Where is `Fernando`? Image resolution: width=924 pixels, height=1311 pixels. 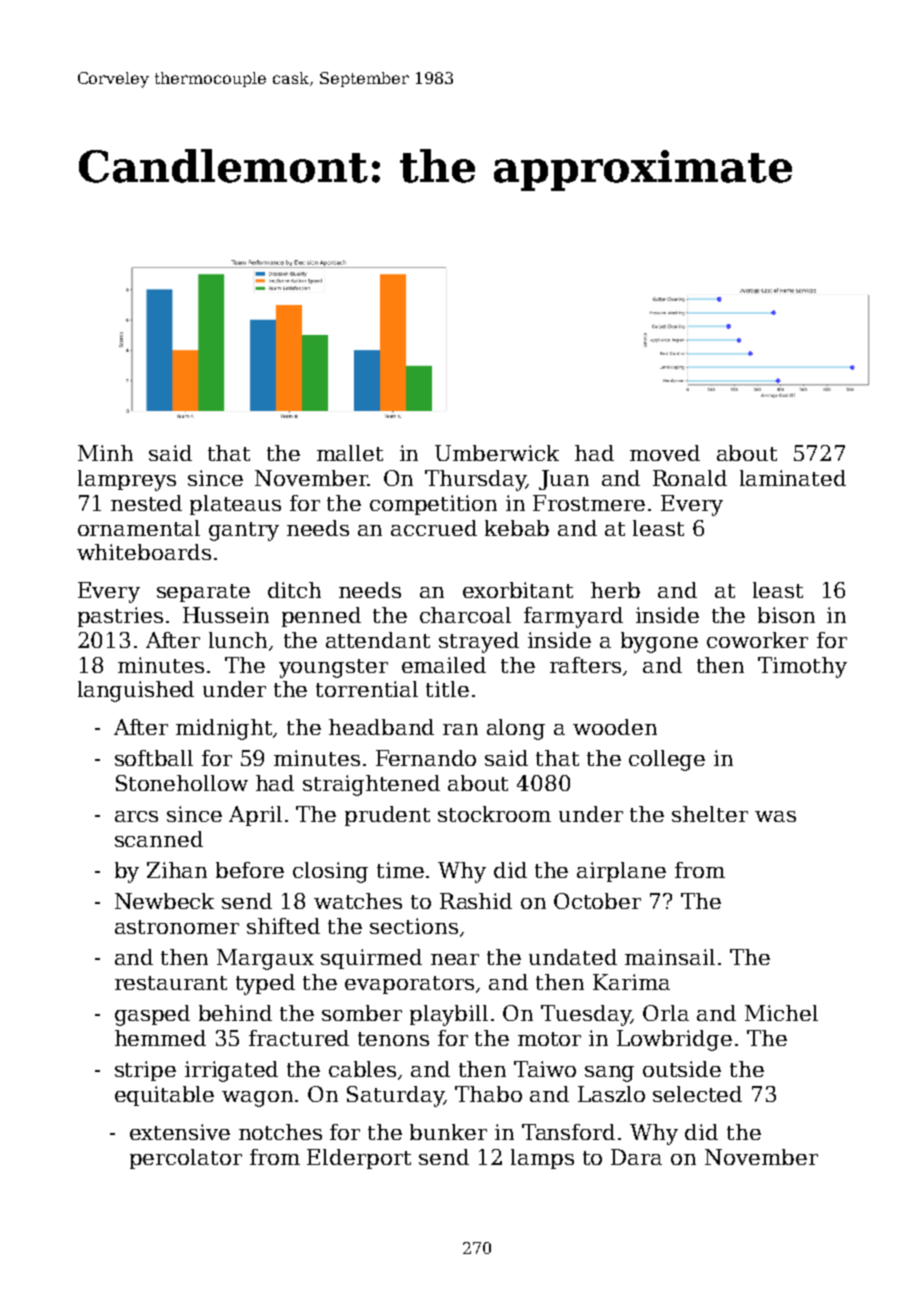 Fernando is located at coordinates (426, 758).
